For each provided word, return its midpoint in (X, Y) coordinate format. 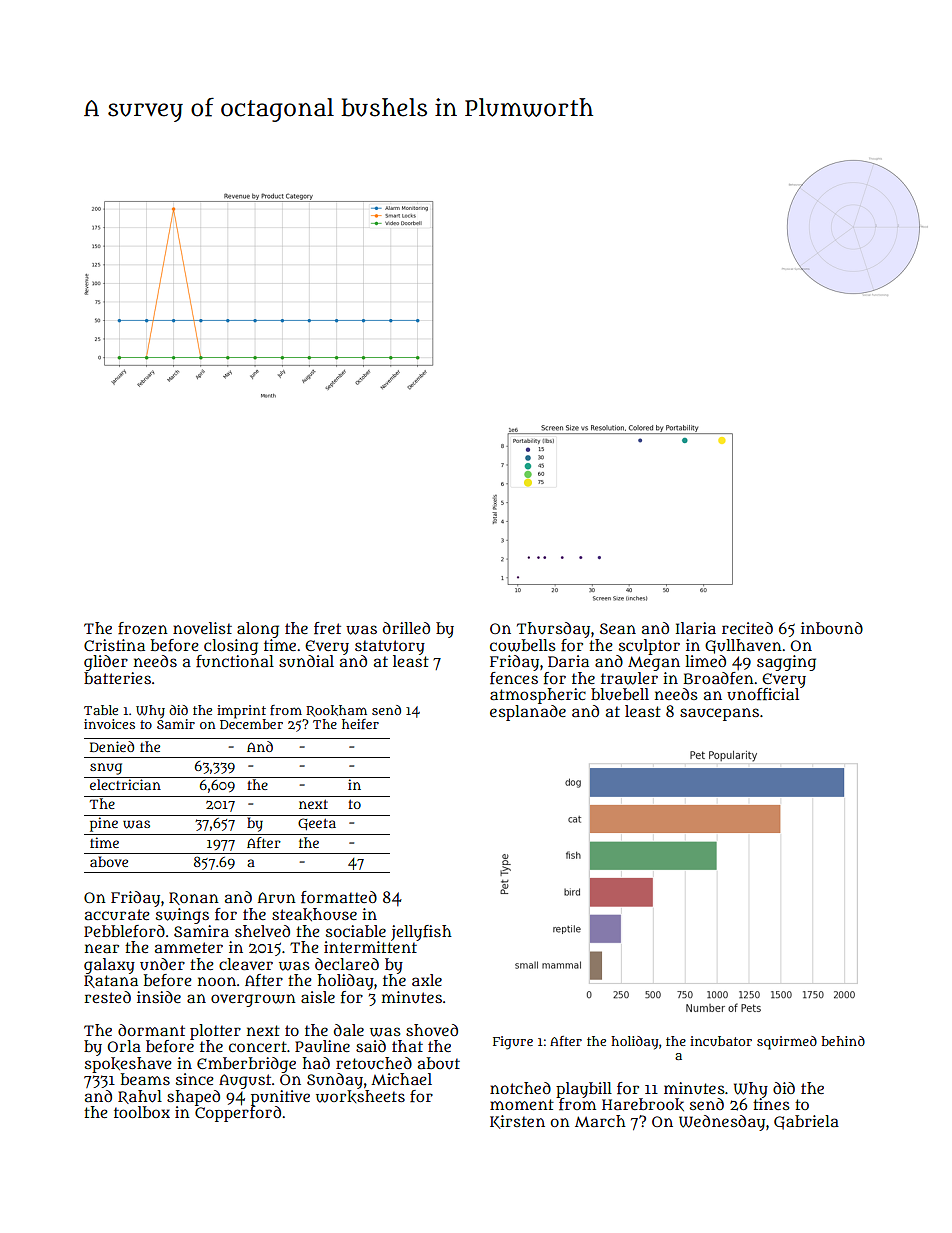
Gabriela (806, 1122)
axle (427, 980)
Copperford (238, 1114)
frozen (143, 628)
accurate (117, 914)
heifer (360, 724)
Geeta (317, 824)
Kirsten (517, 1122)
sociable (356, 931)
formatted (339, 897)
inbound (832, 628)
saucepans (719, 714)
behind (843, 1041)
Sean (618, 628)
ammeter (189, 947)
